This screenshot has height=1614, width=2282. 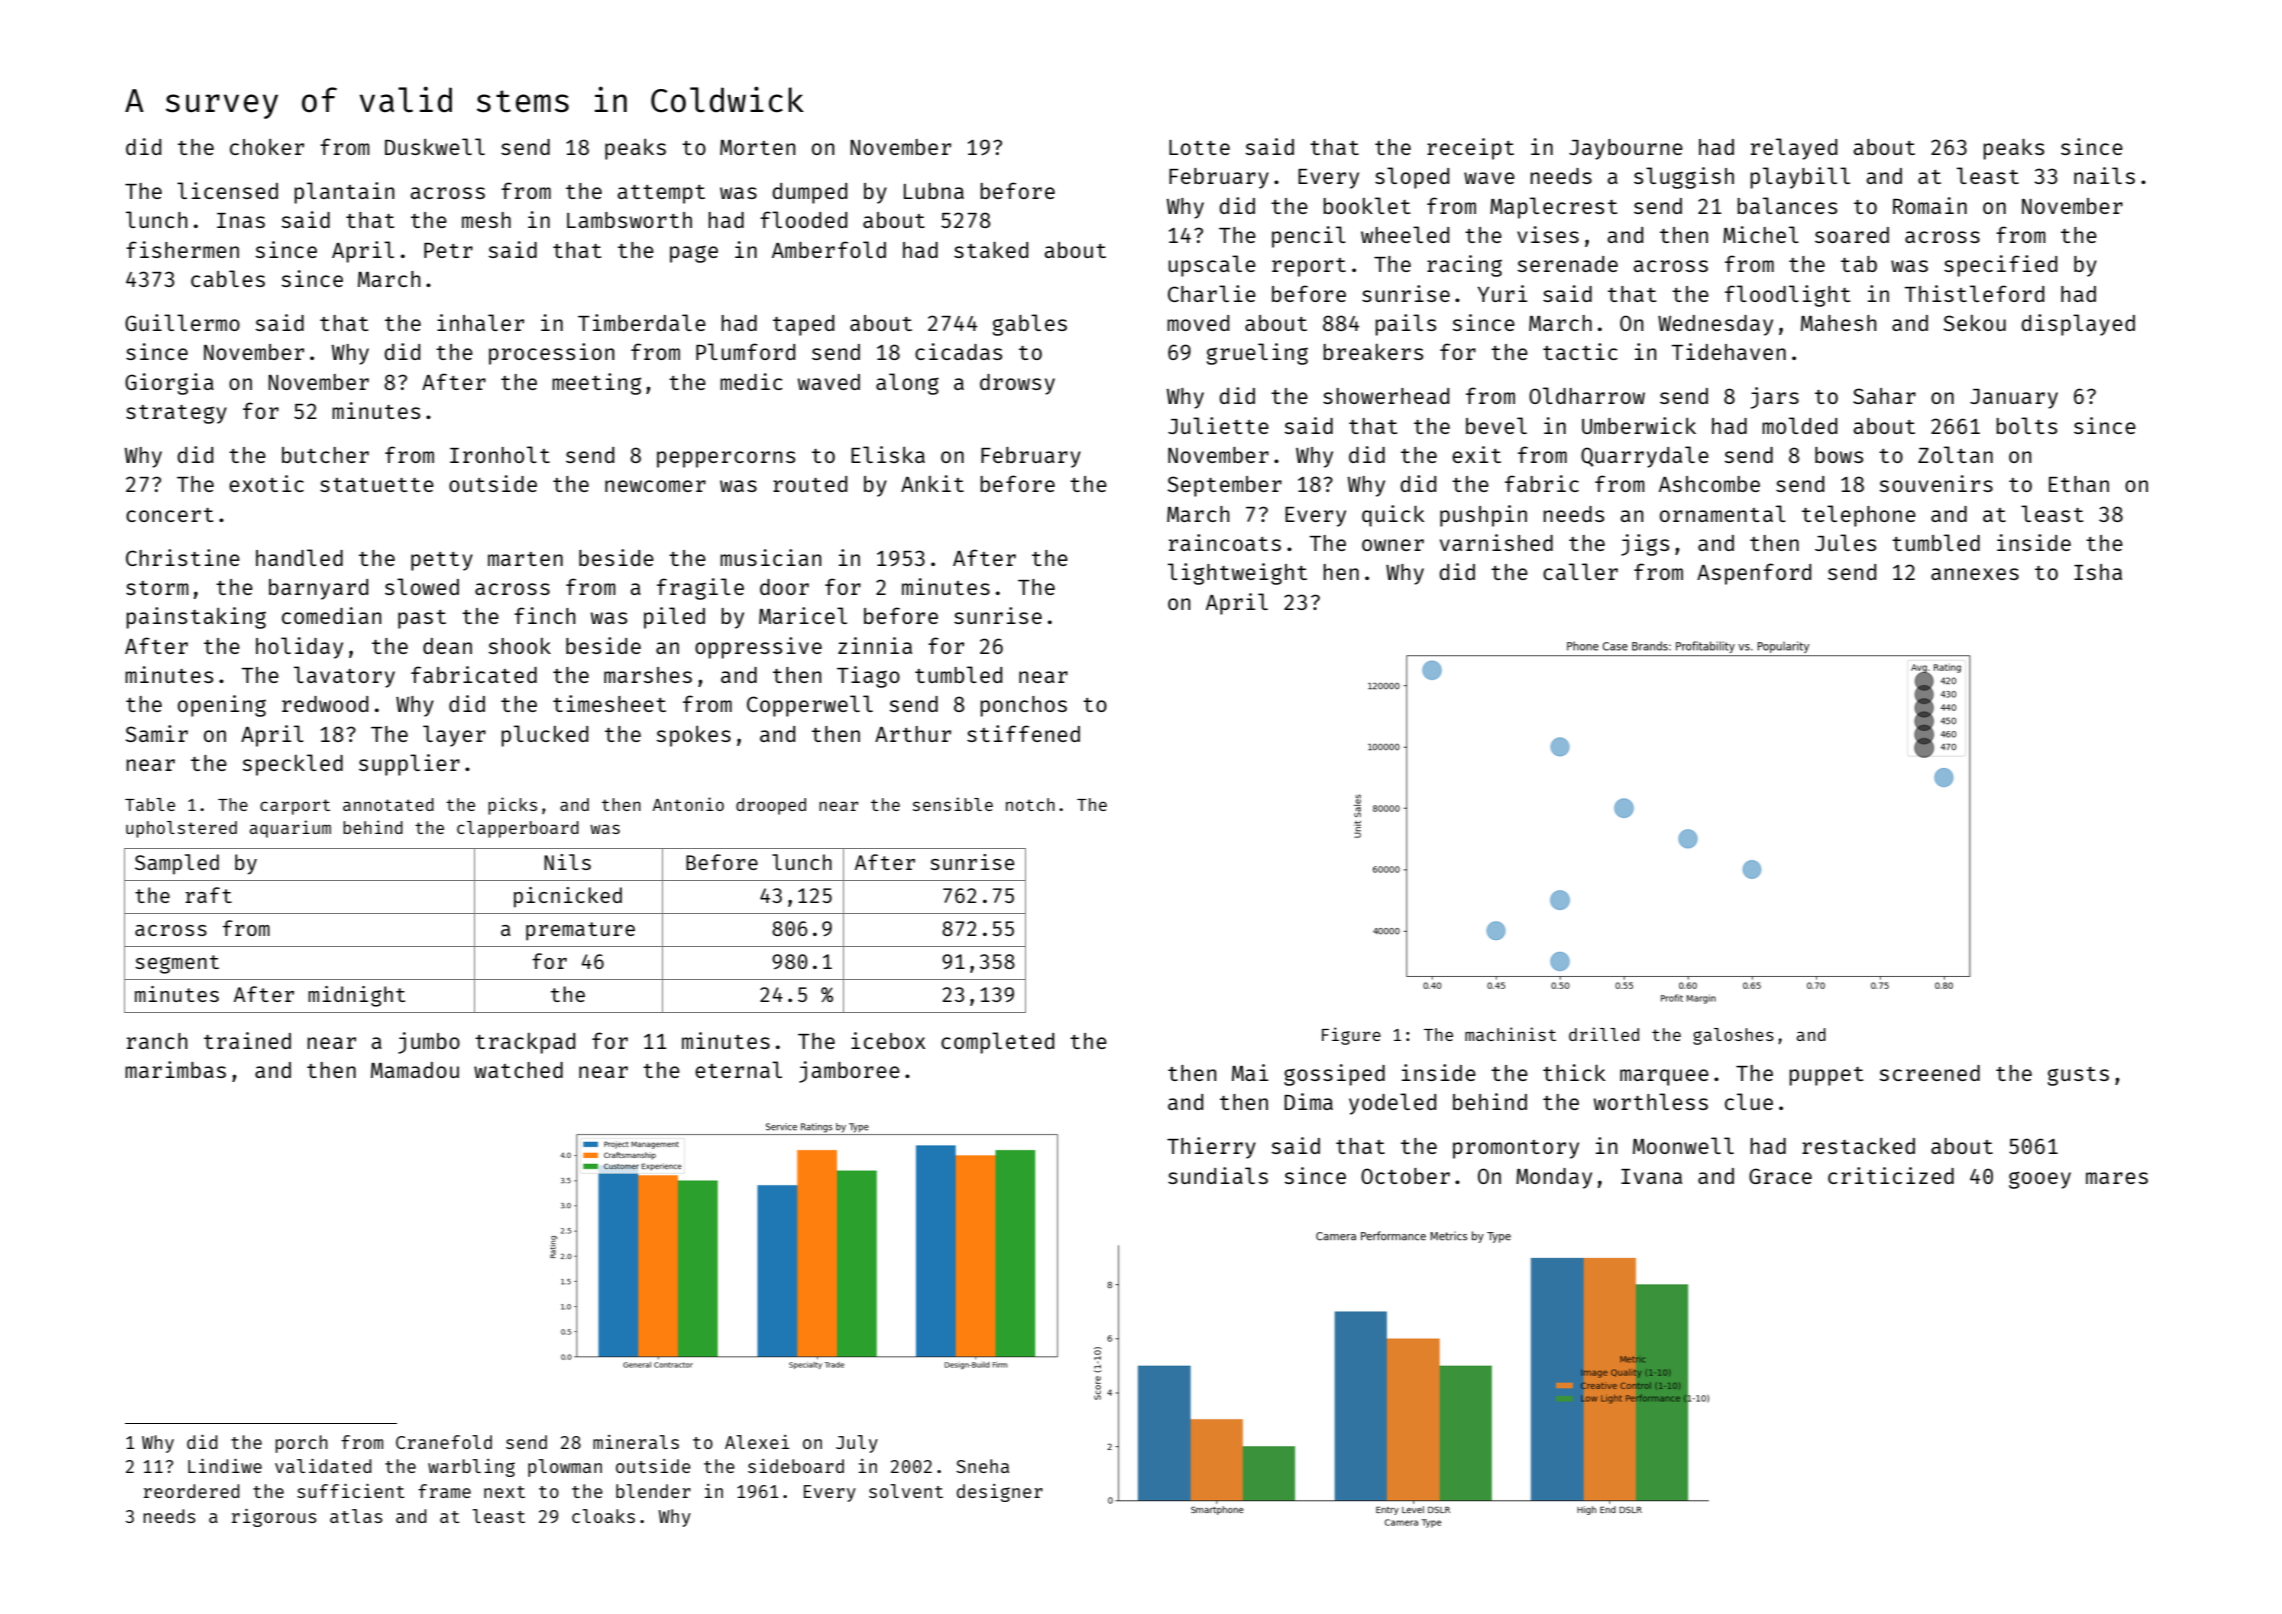 I want to click on cloaks, so click(x=603, y=1516).
